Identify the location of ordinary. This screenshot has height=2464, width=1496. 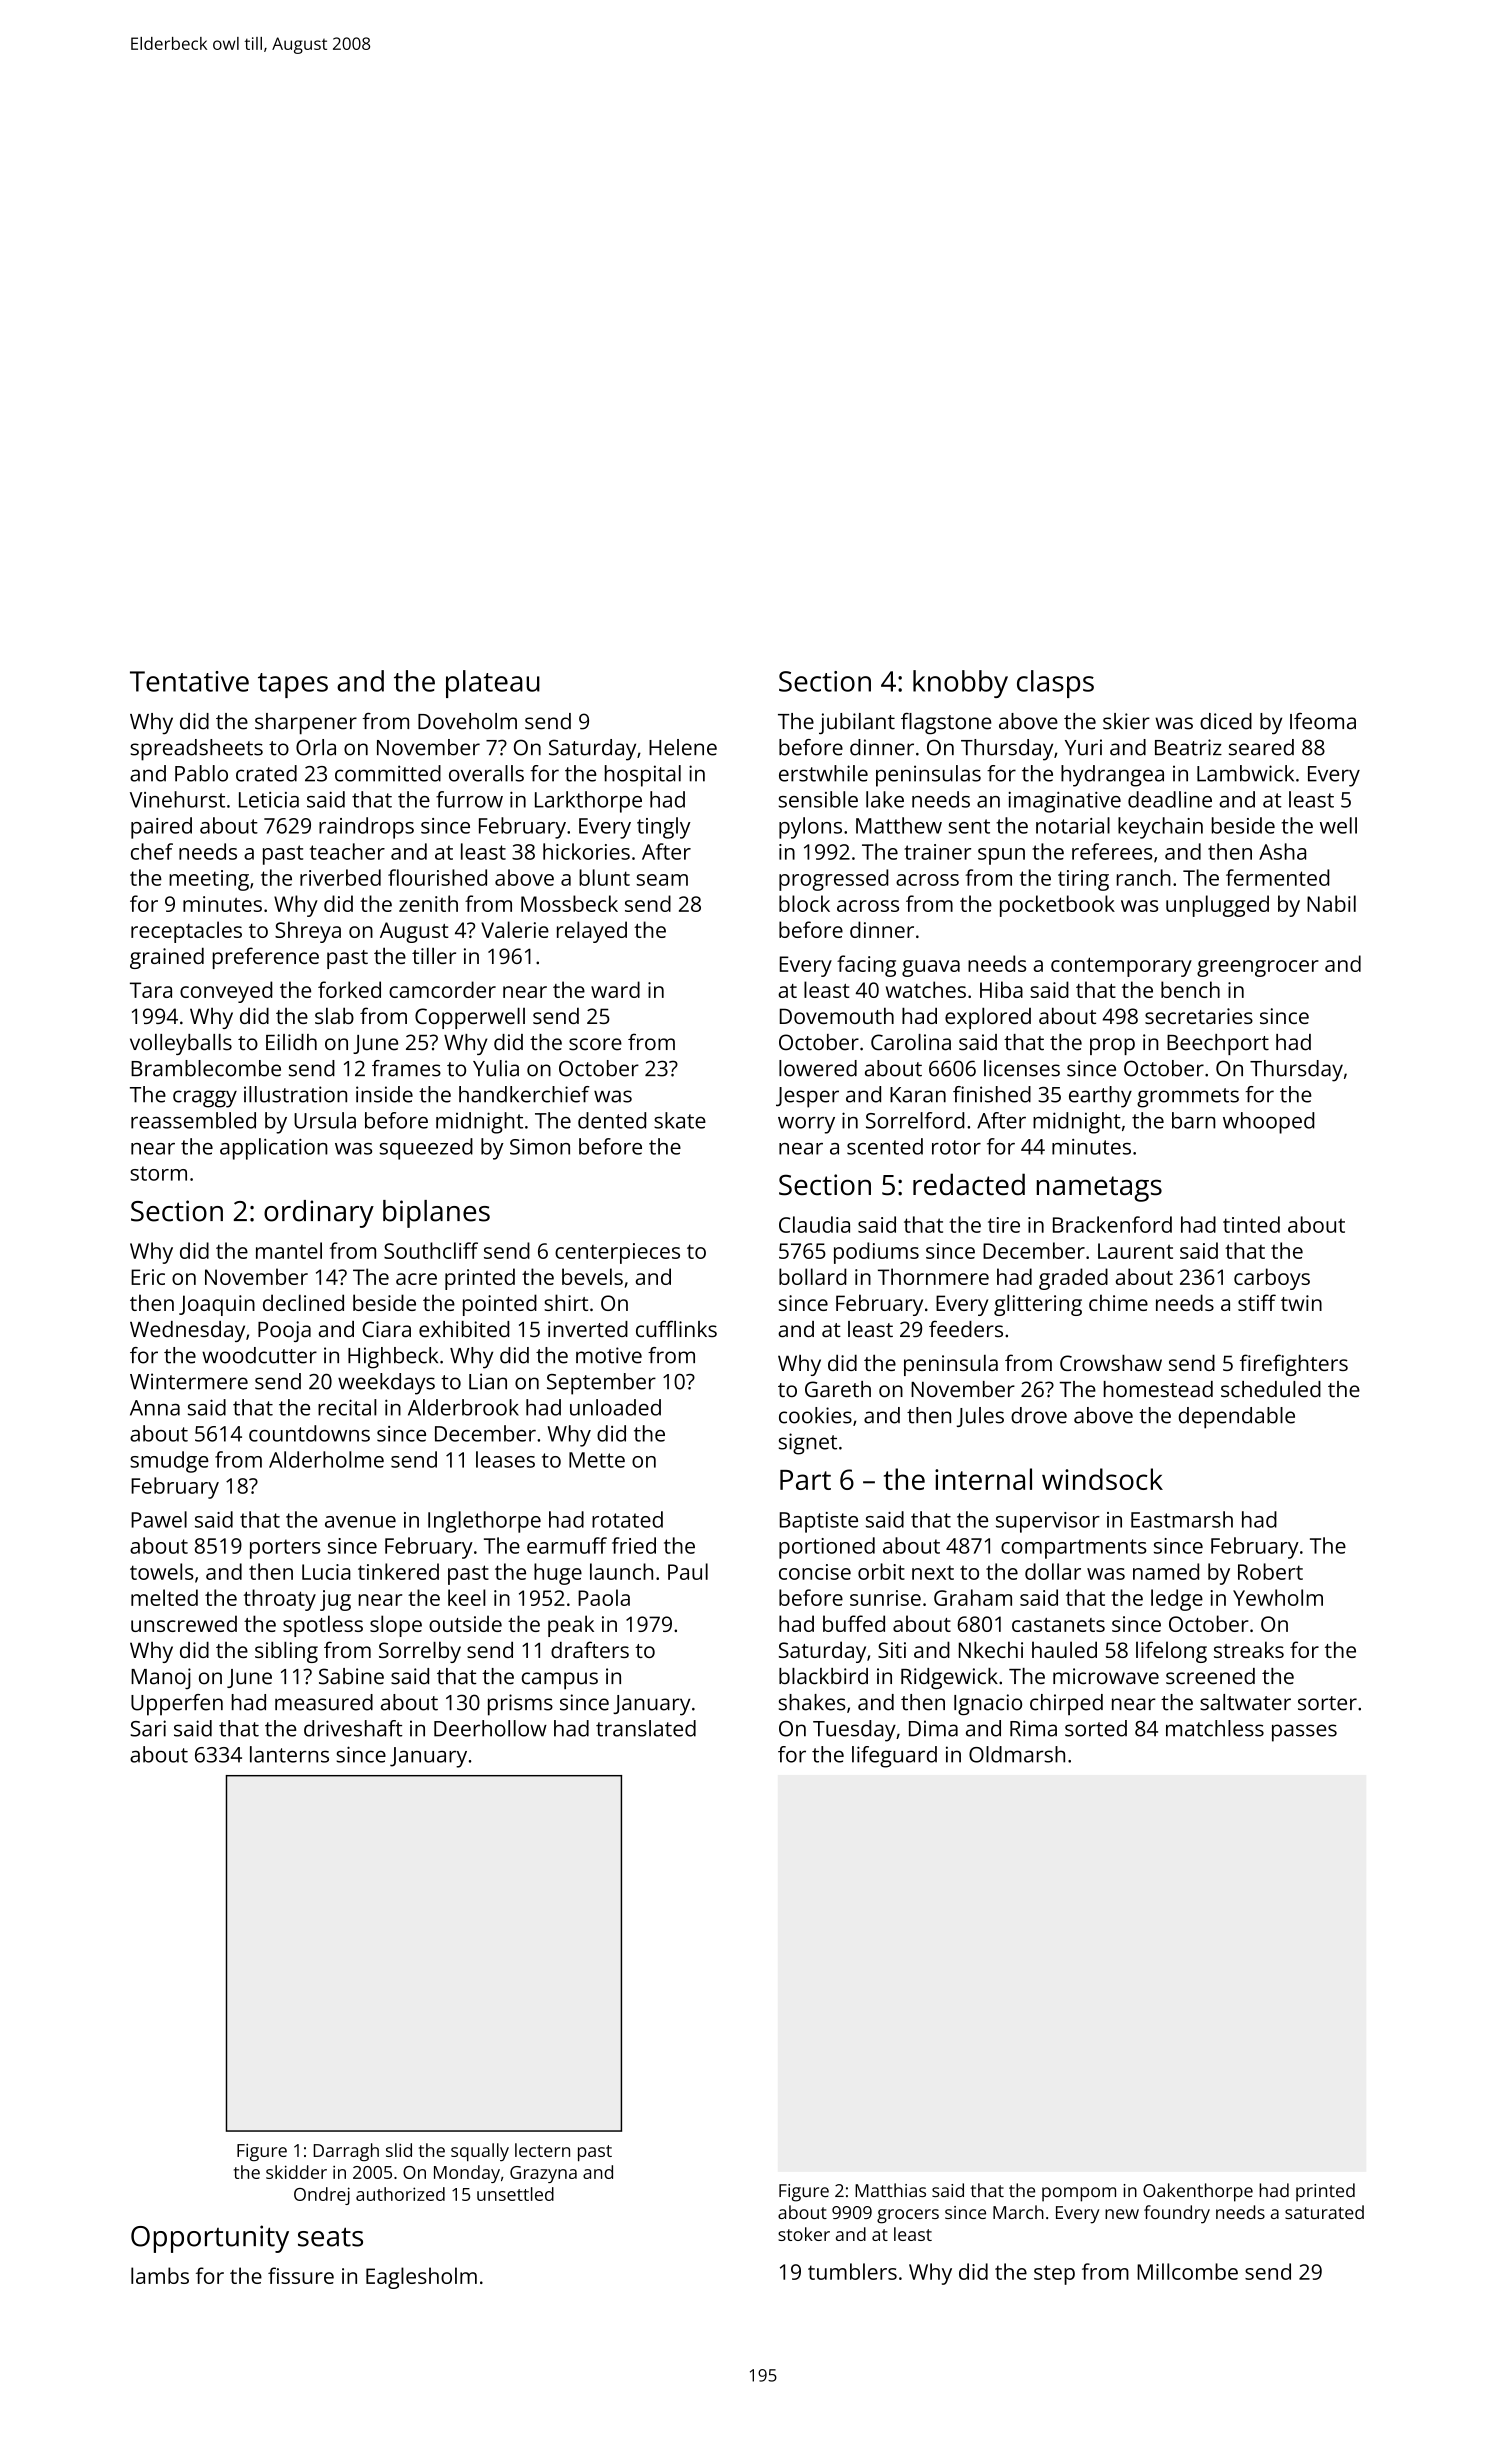
(319, 1214).
